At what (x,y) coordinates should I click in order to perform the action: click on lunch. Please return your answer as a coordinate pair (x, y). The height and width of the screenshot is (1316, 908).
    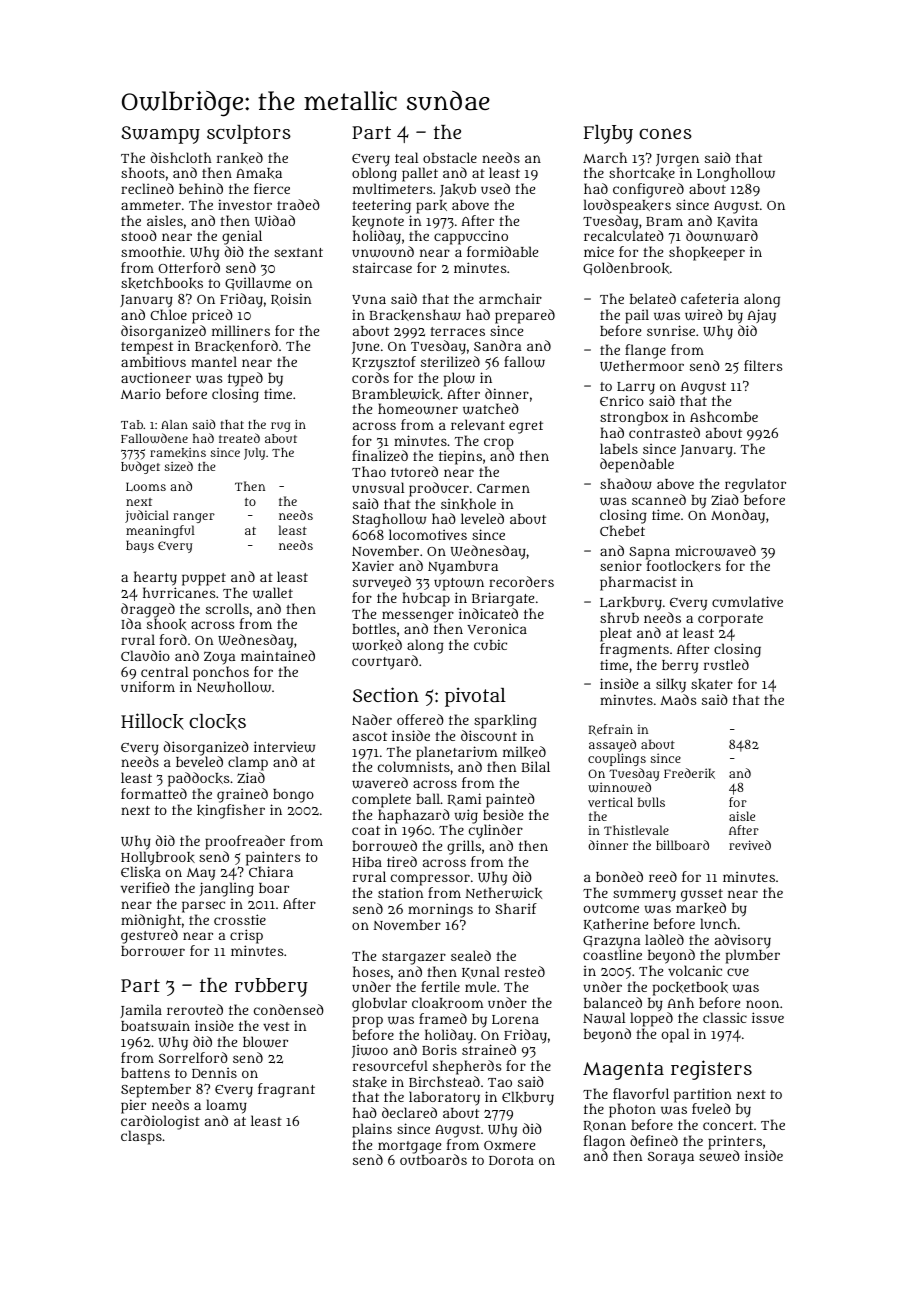
    Looking at the image, I should click on (718, 923).
